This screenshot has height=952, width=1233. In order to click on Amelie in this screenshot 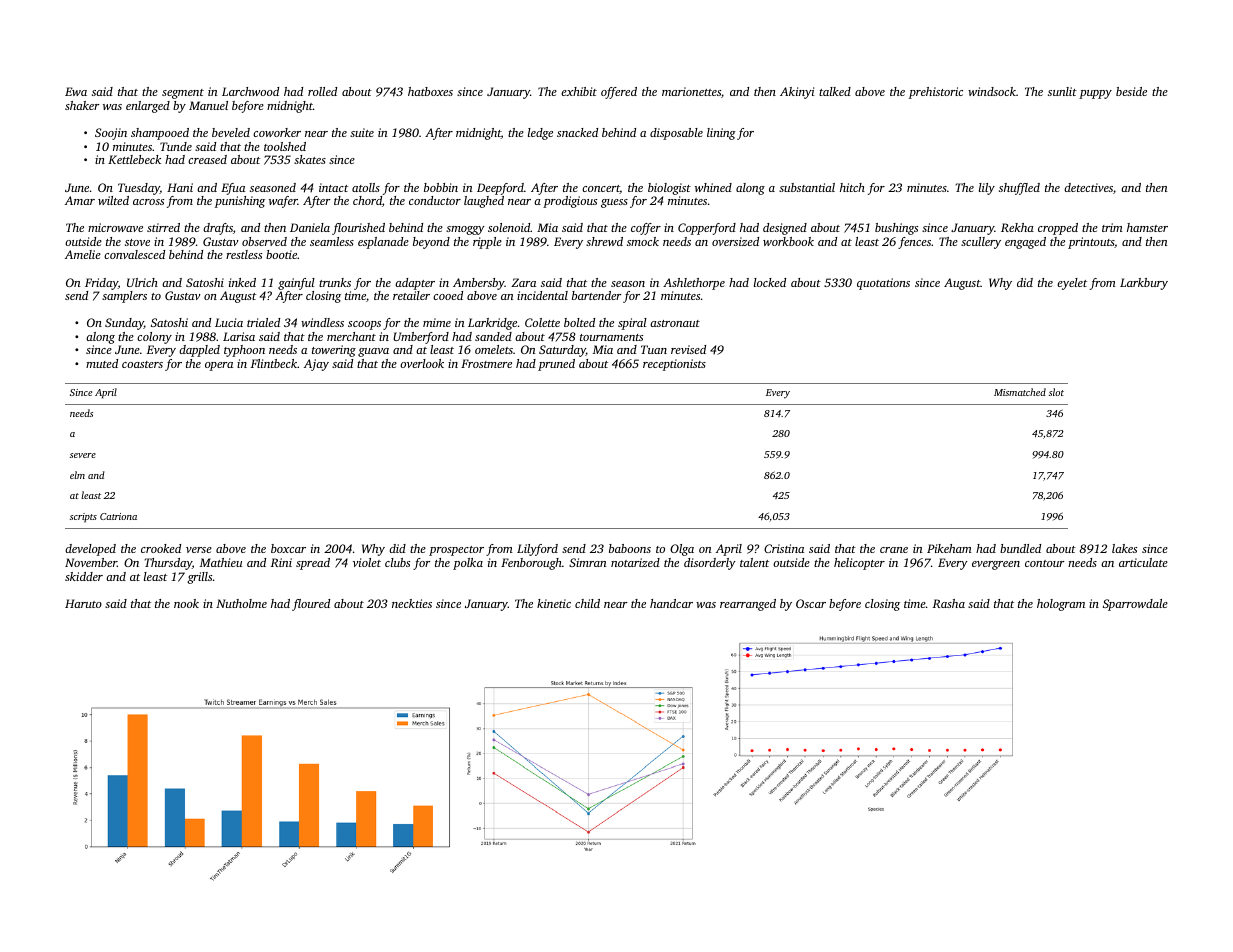, I will do `click(83, 254)`.
